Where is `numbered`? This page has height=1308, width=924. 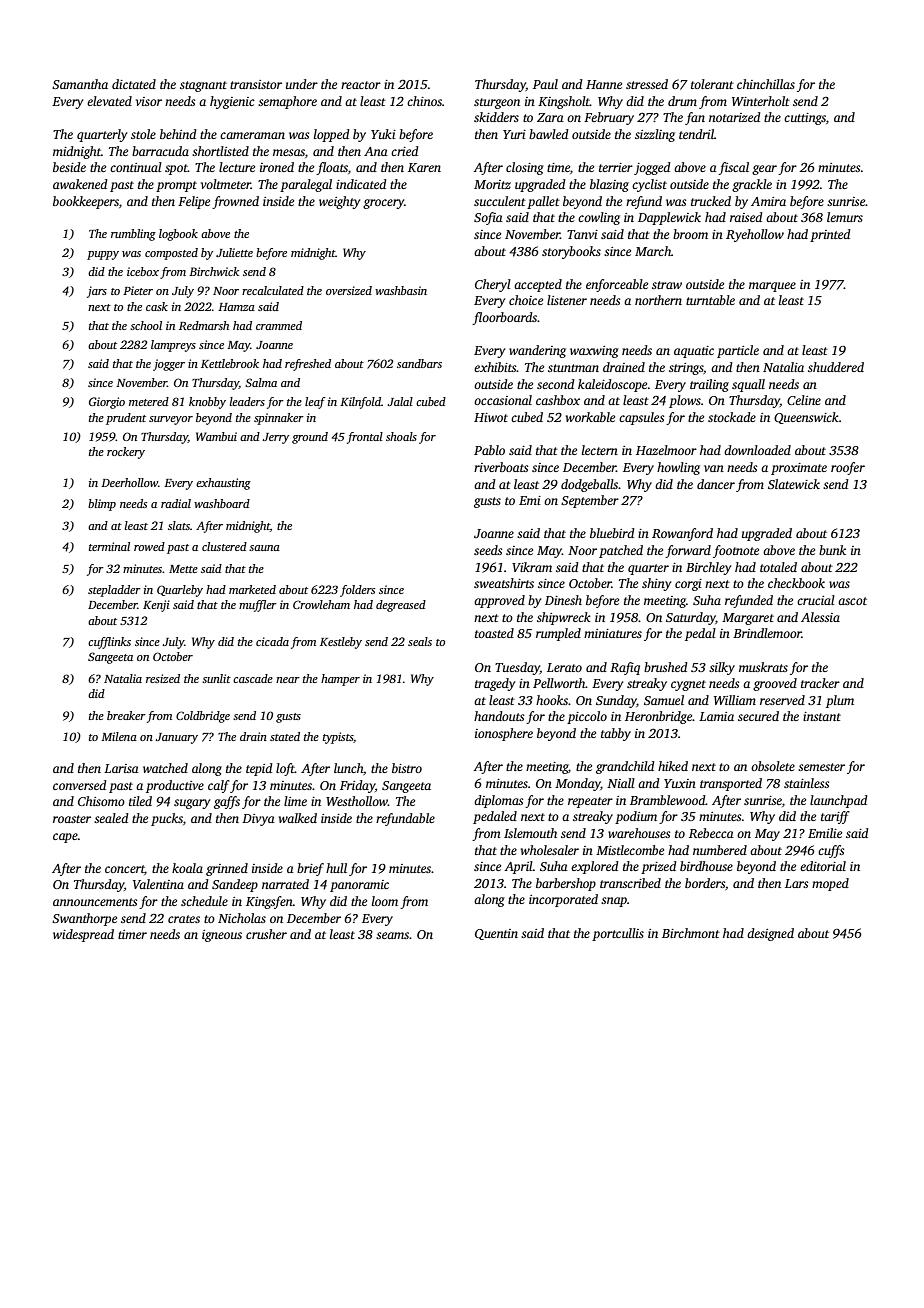 numbered is located at coordinates (720, 850).
